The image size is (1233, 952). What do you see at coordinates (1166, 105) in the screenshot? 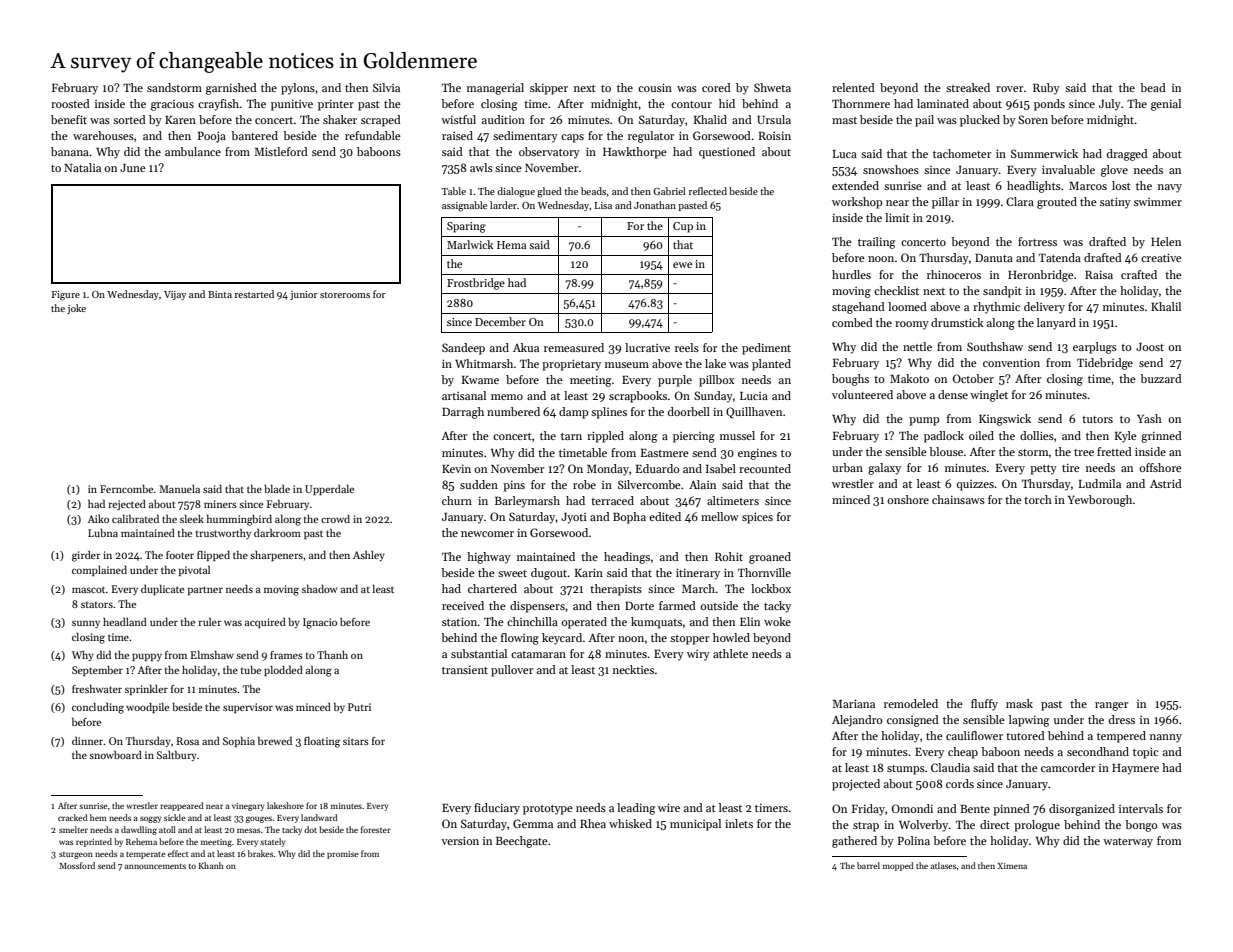
I see `genial` at bounding box center [1166, 105].
